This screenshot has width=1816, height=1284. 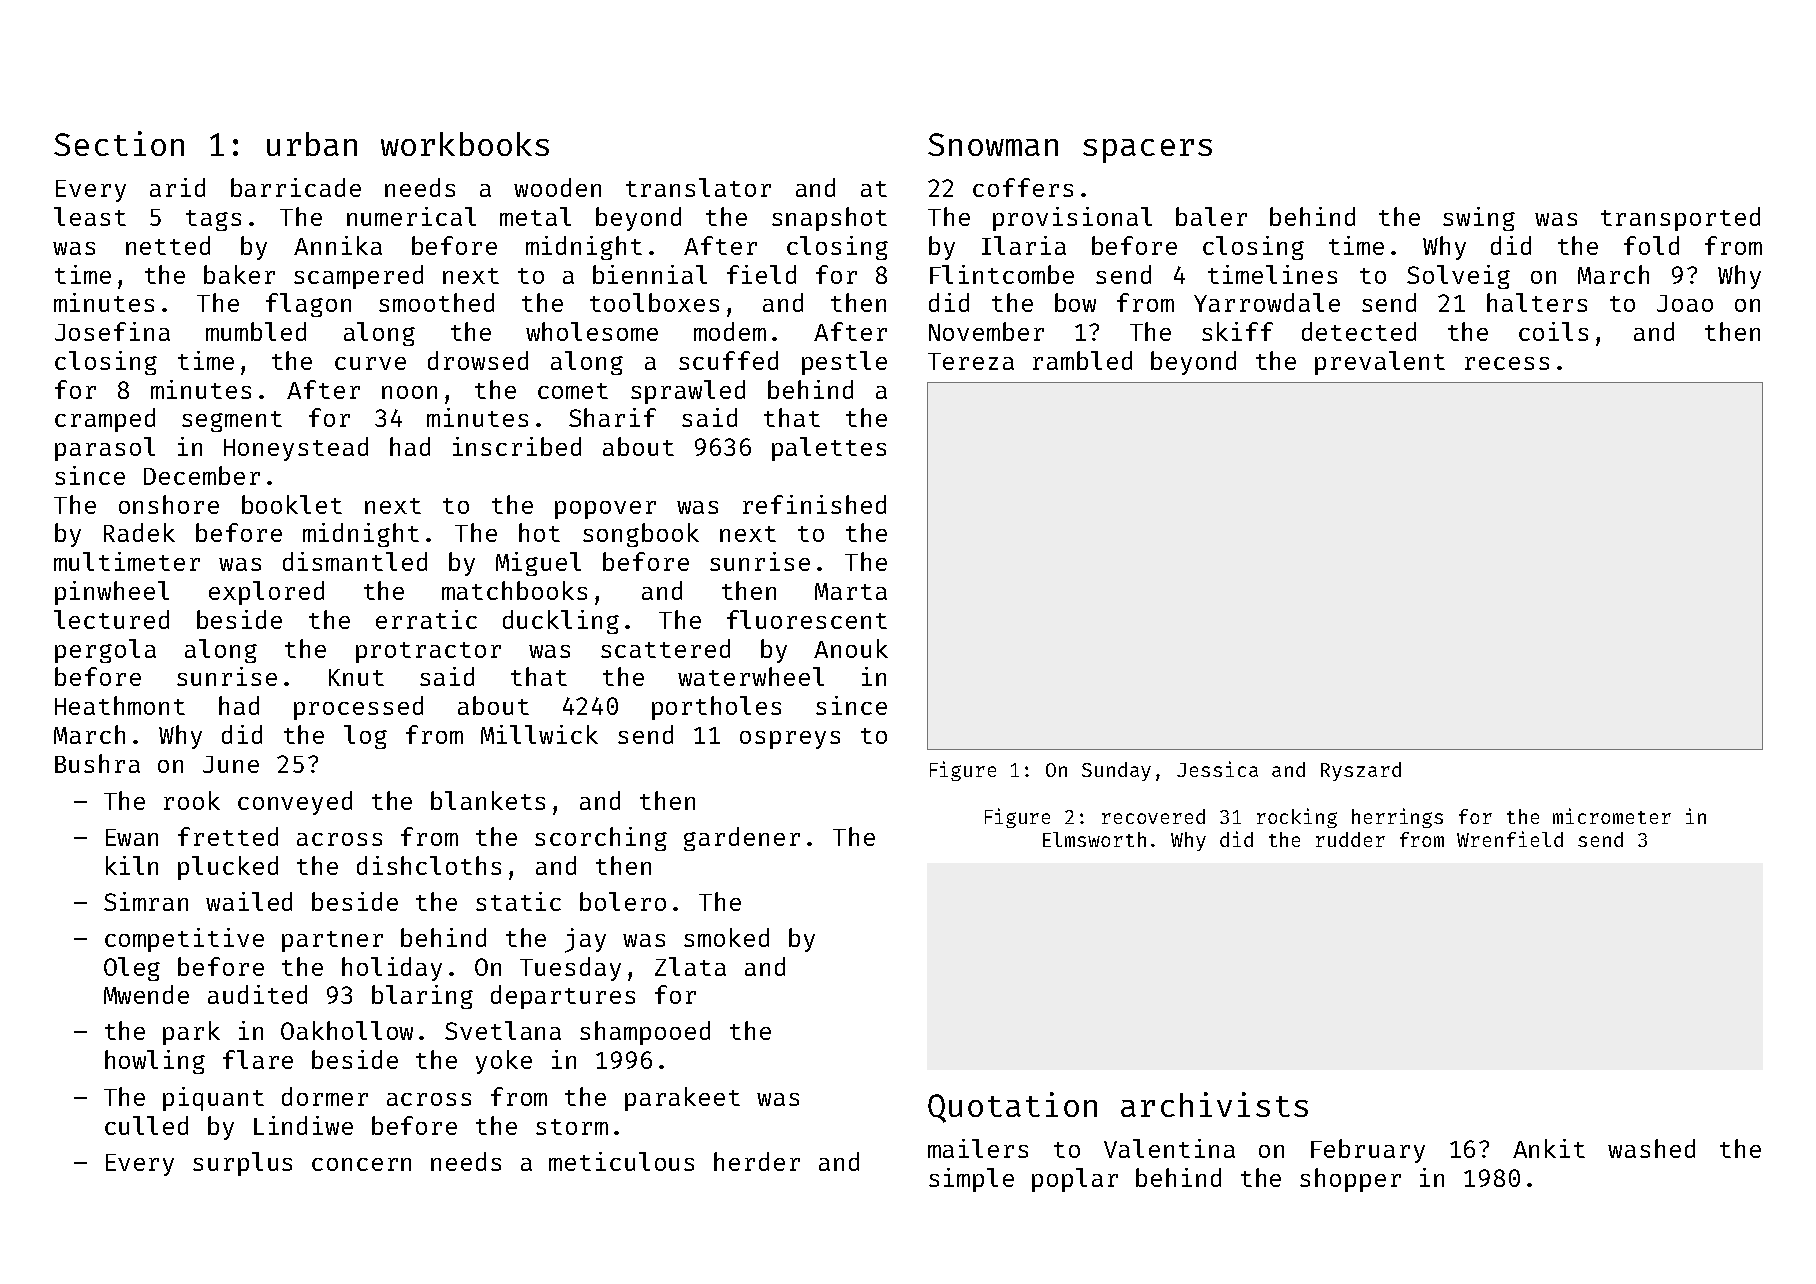 I want to click on parakeet, so click(x=682, y=1099).
